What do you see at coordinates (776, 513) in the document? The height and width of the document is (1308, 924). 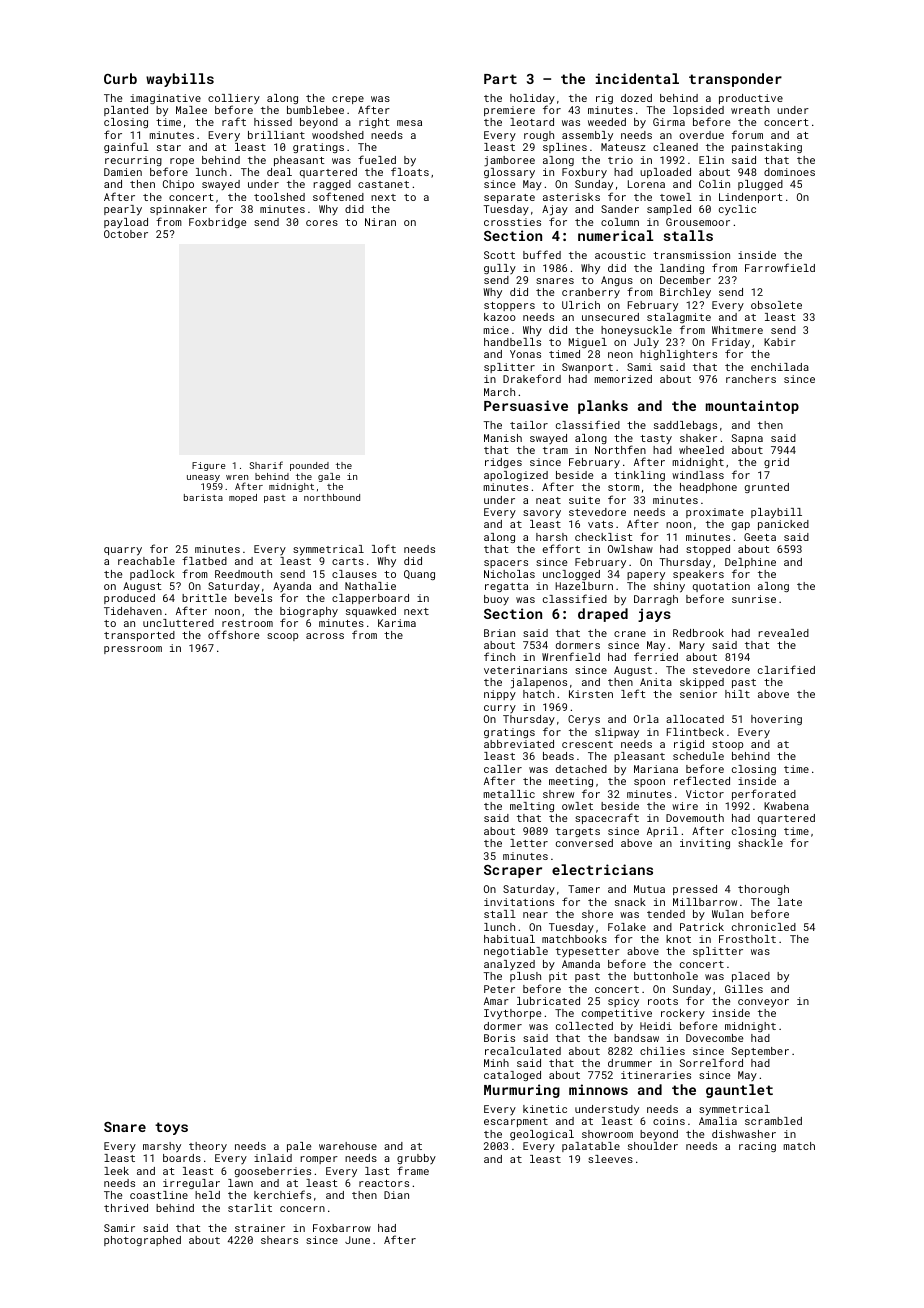 I see `playbill` at bounding box center [776, 513].
